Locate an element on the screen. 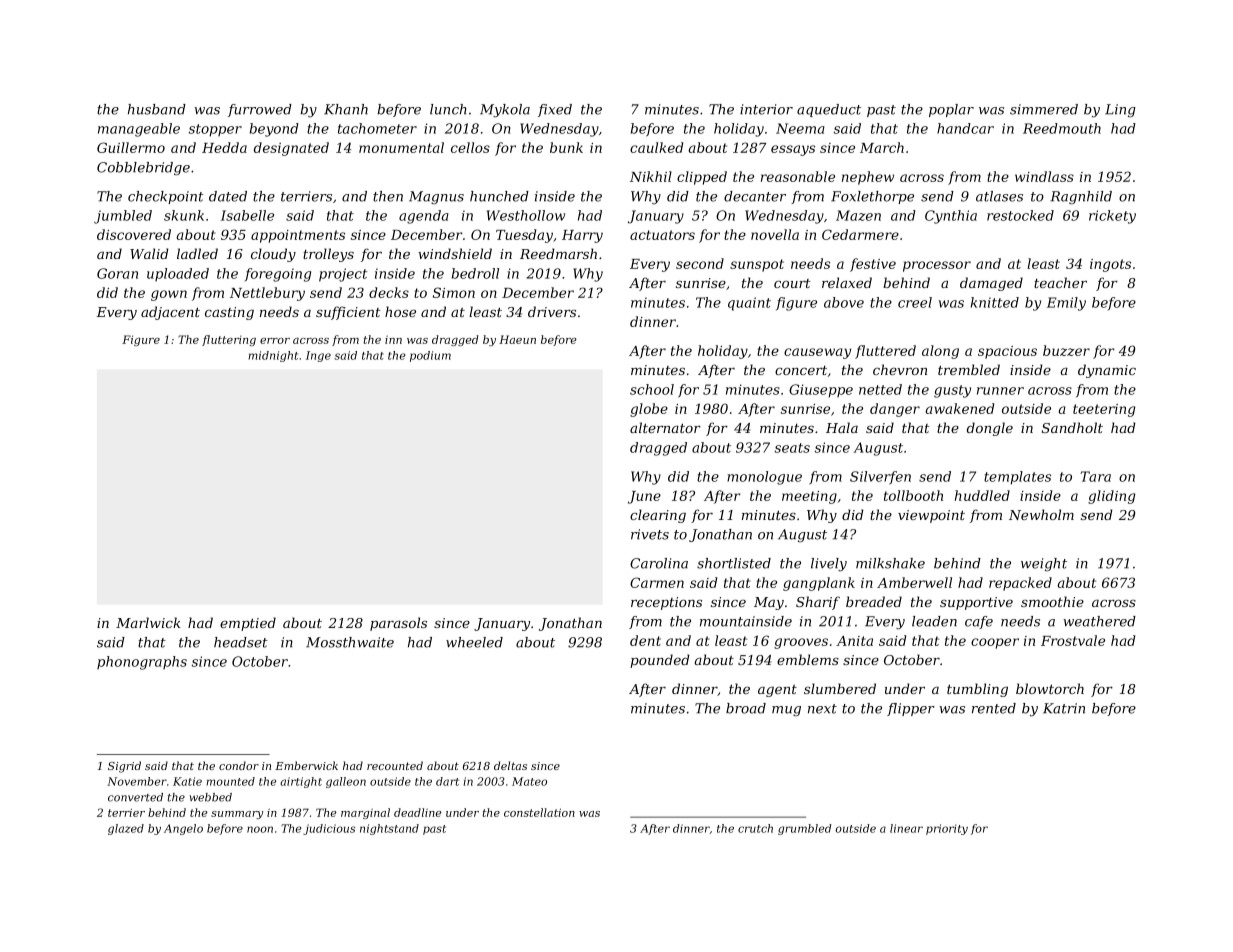 The width and height of the screenshot is (1233, 952). priority is located at coordinates (947, 829).
